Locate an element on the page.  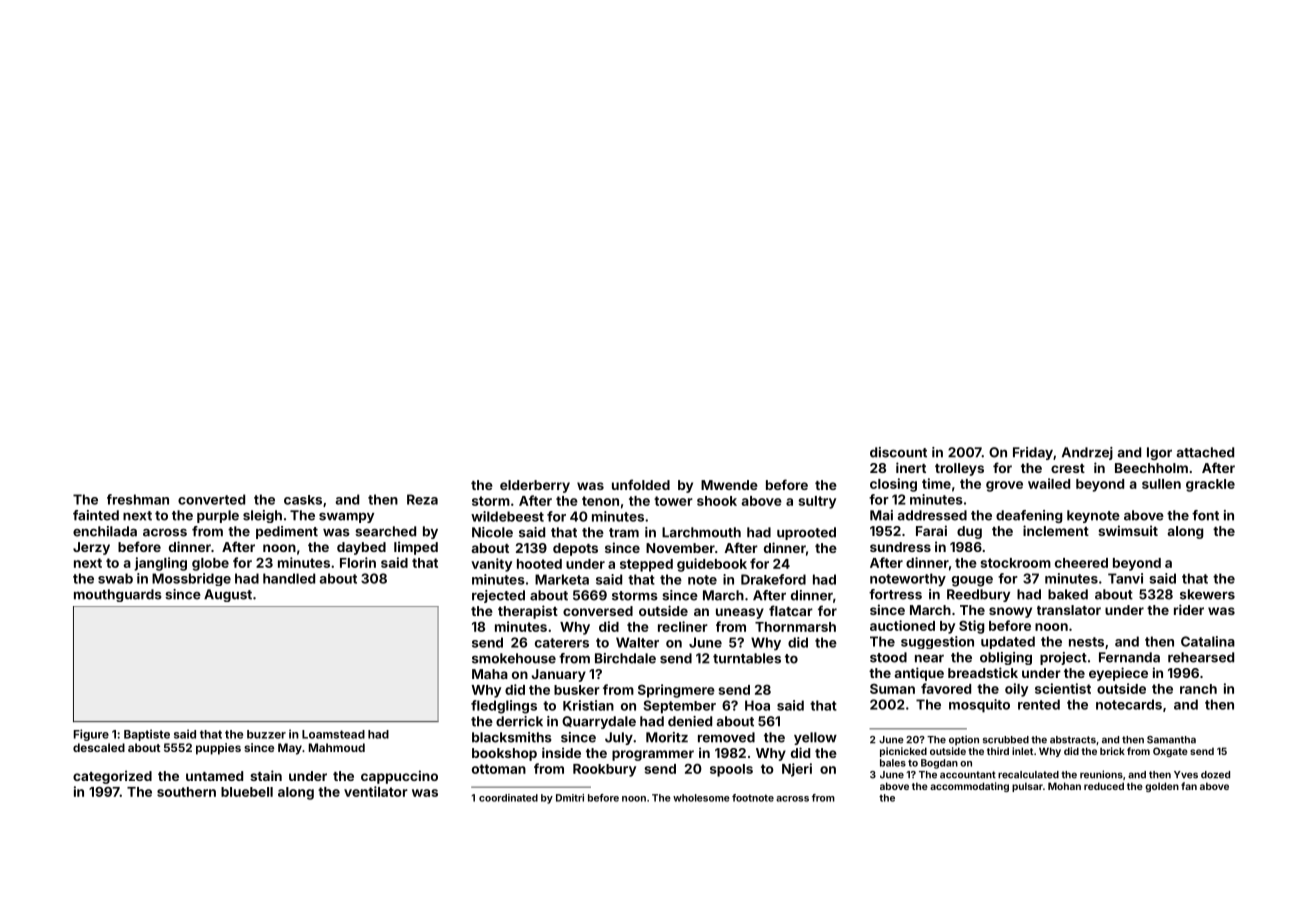
attached is located at coordinates (1205, 452).
